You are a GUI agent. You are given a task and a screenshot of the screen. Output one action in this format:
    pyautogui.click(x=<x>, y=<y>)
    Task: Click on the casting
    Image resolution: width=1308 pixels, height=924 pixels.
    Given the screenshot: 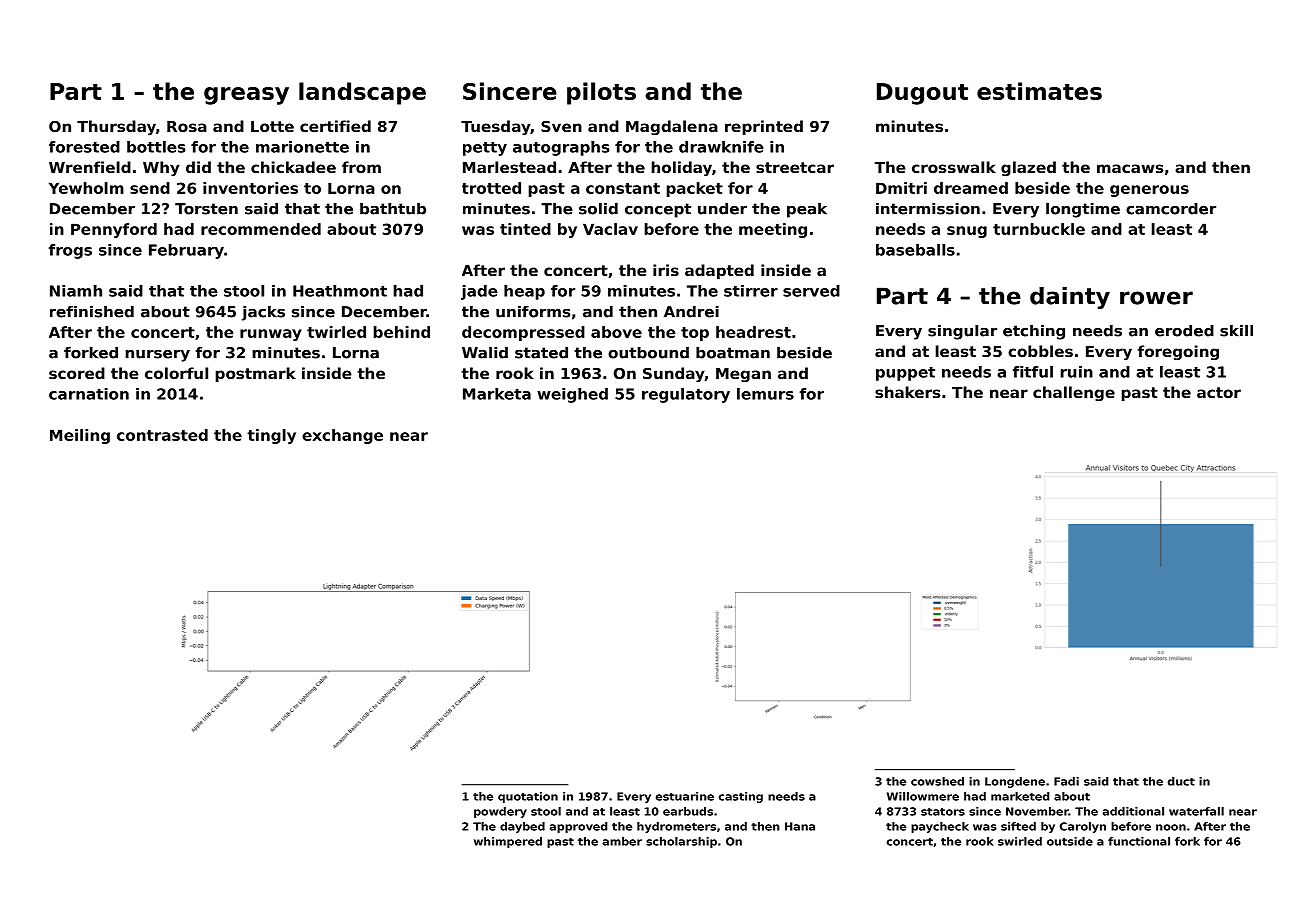 What is the action you would take?
    pyautogui.click(x=741, y=797)
